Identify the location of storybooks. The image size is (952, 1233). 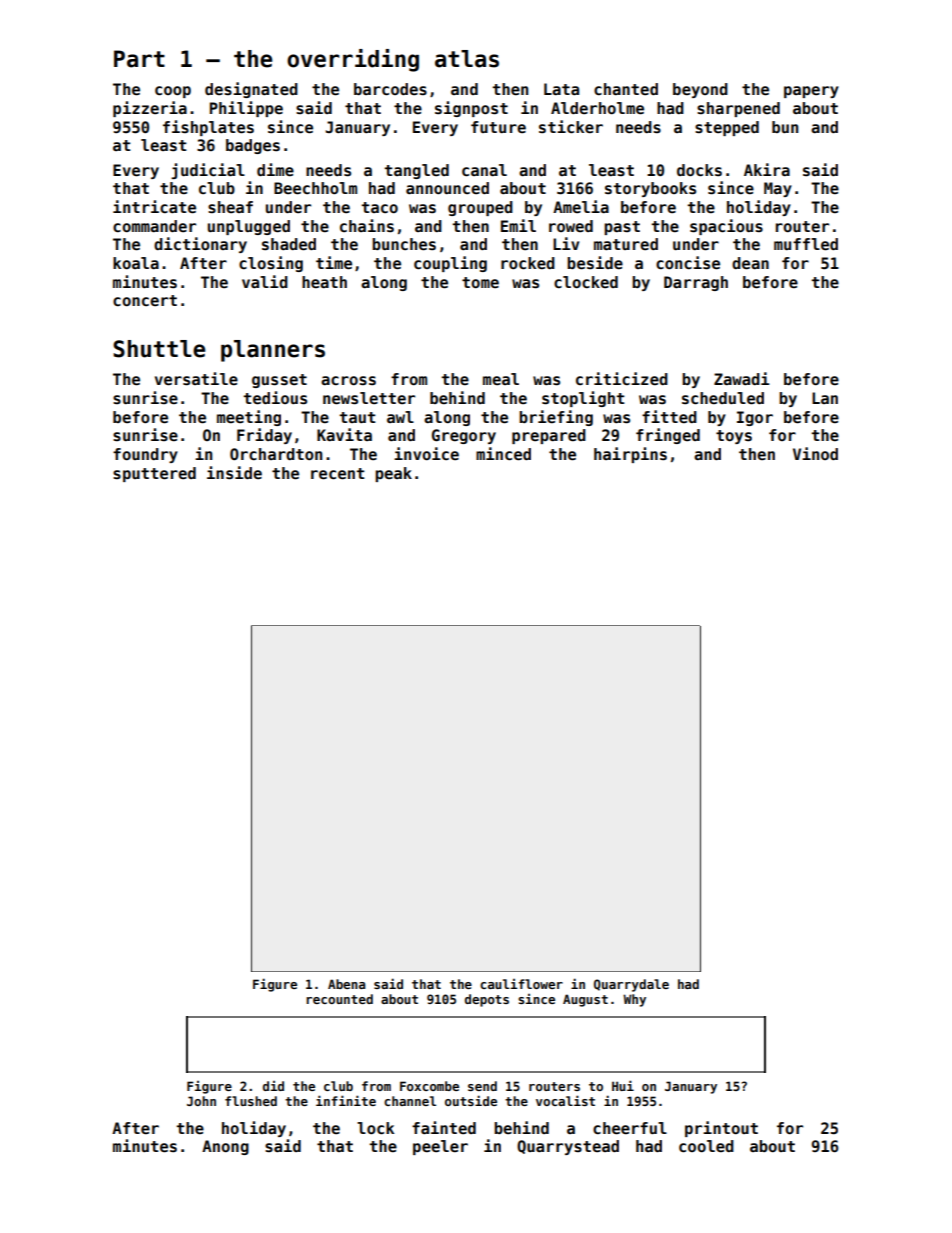
(650, 189).
